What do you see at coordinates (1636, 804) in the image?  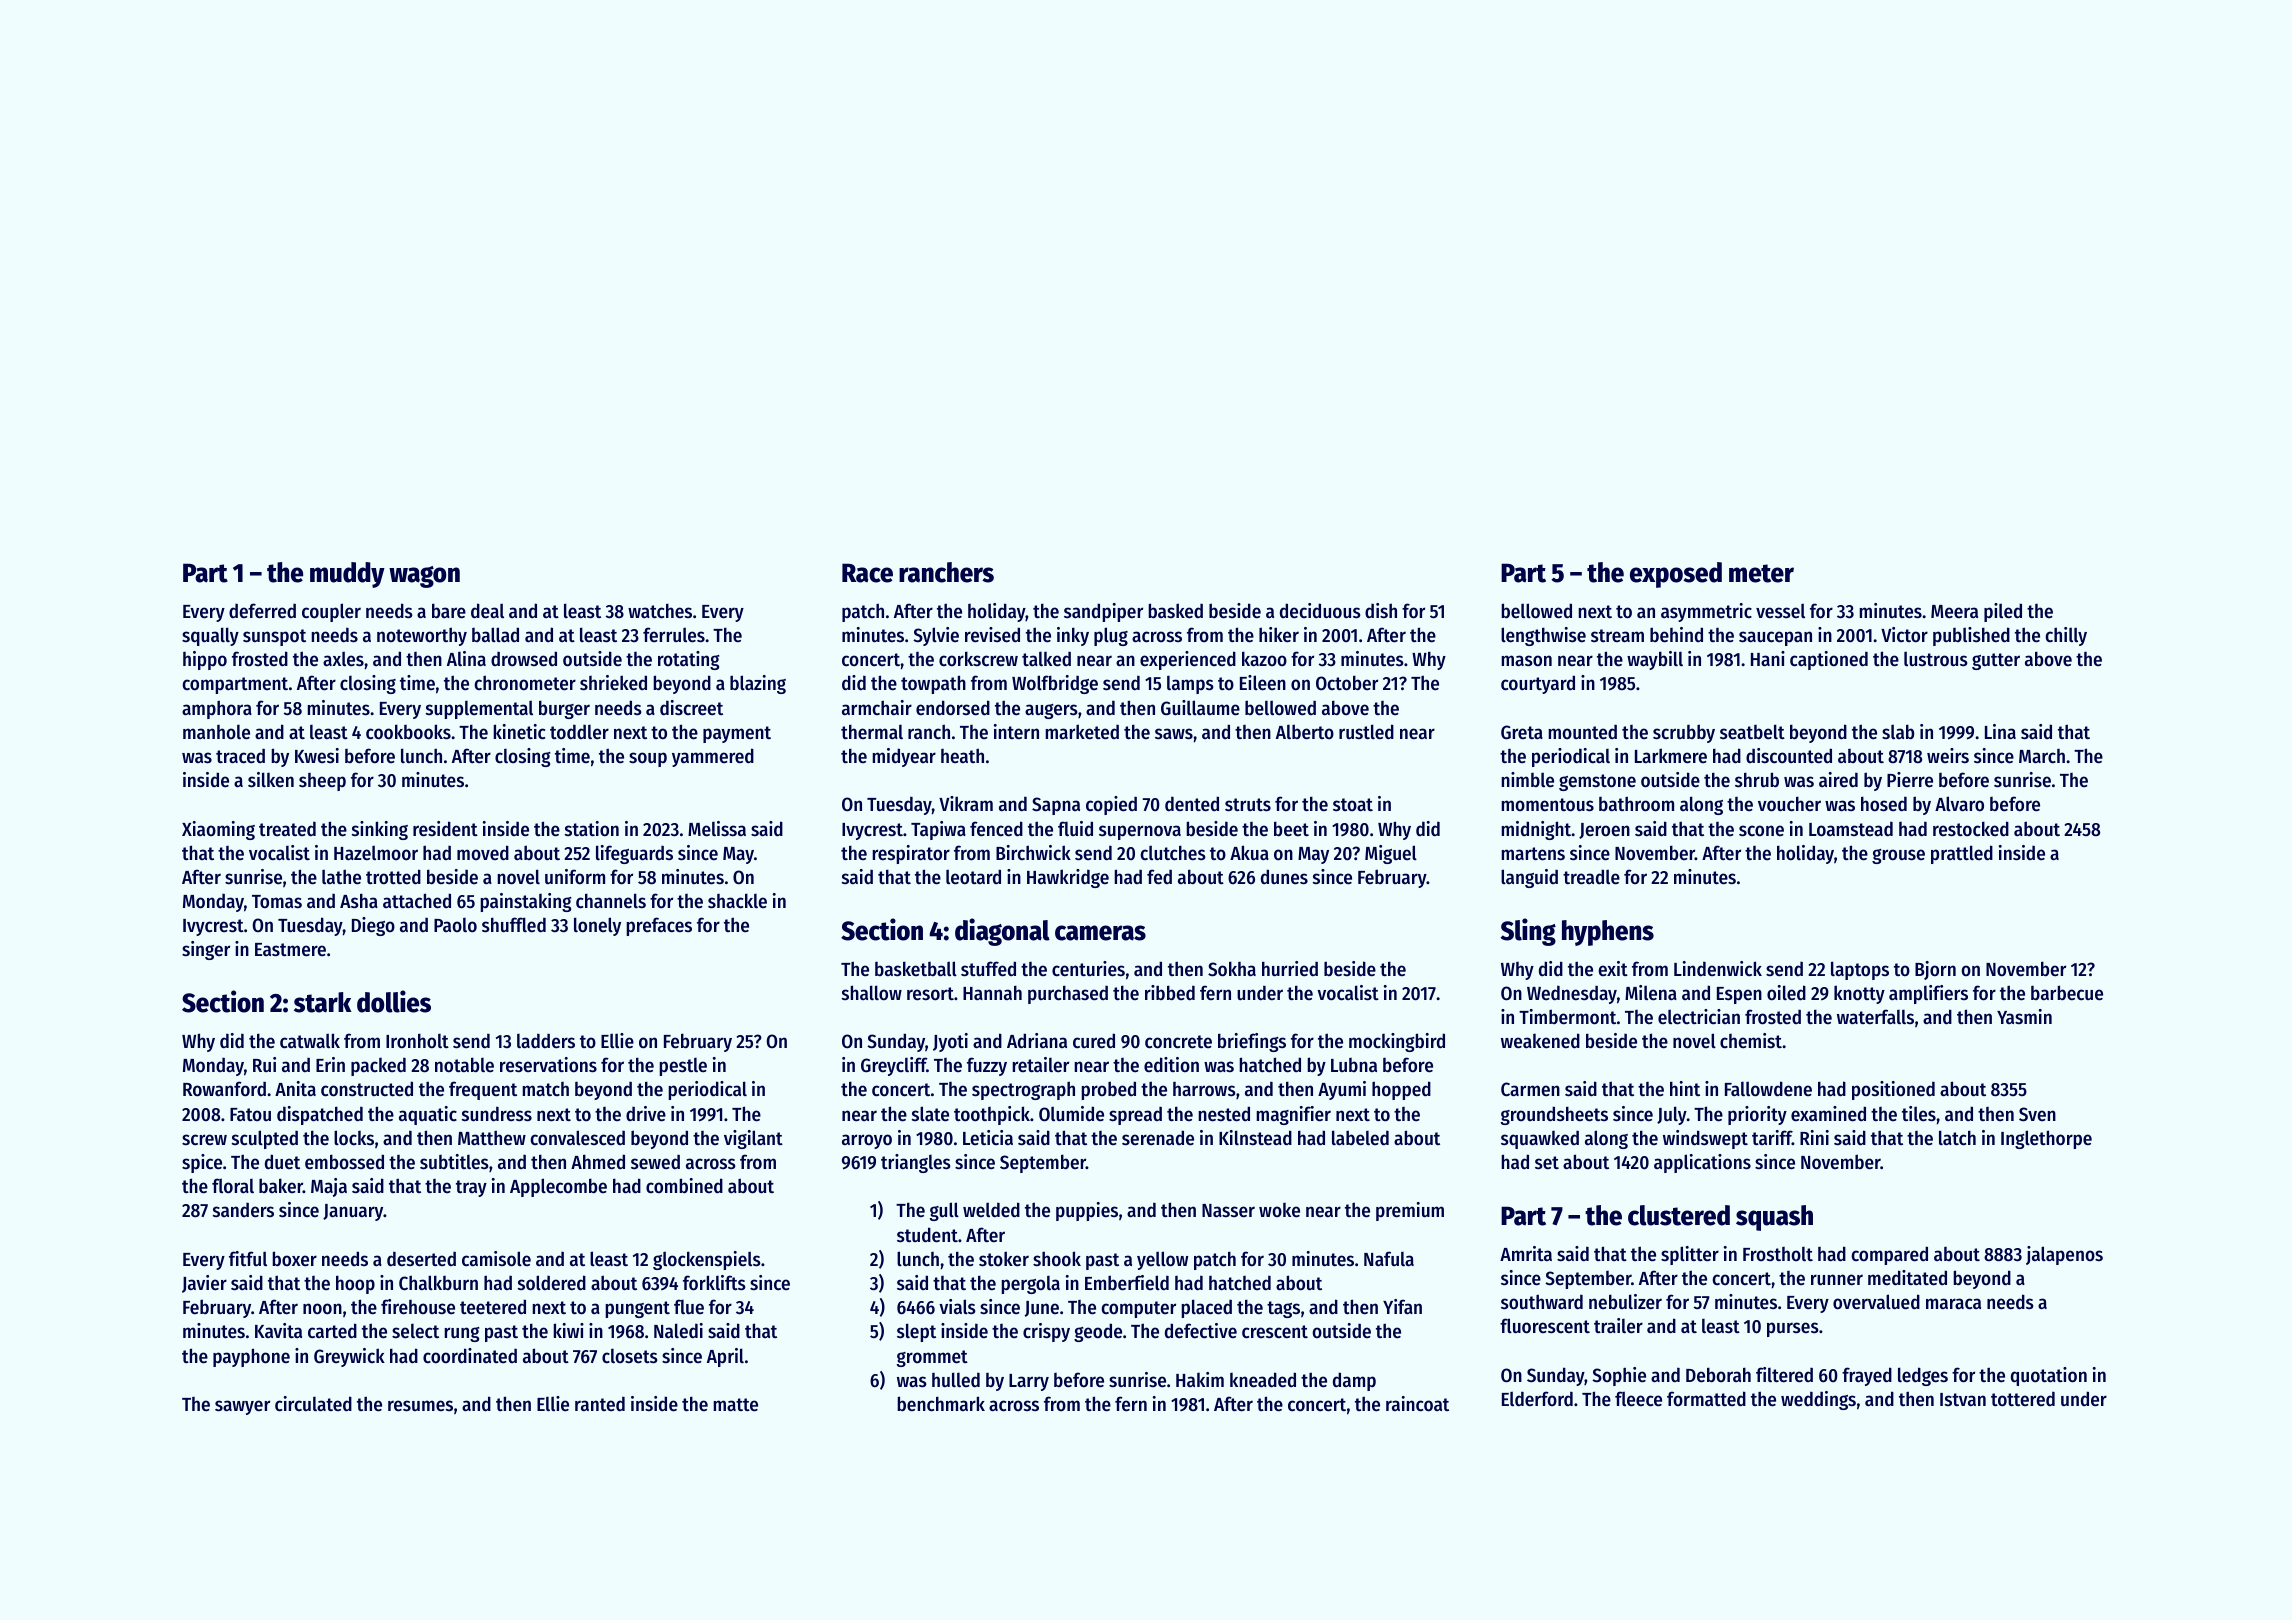 I see `bathroom` at bounding box center [1636, 804].
